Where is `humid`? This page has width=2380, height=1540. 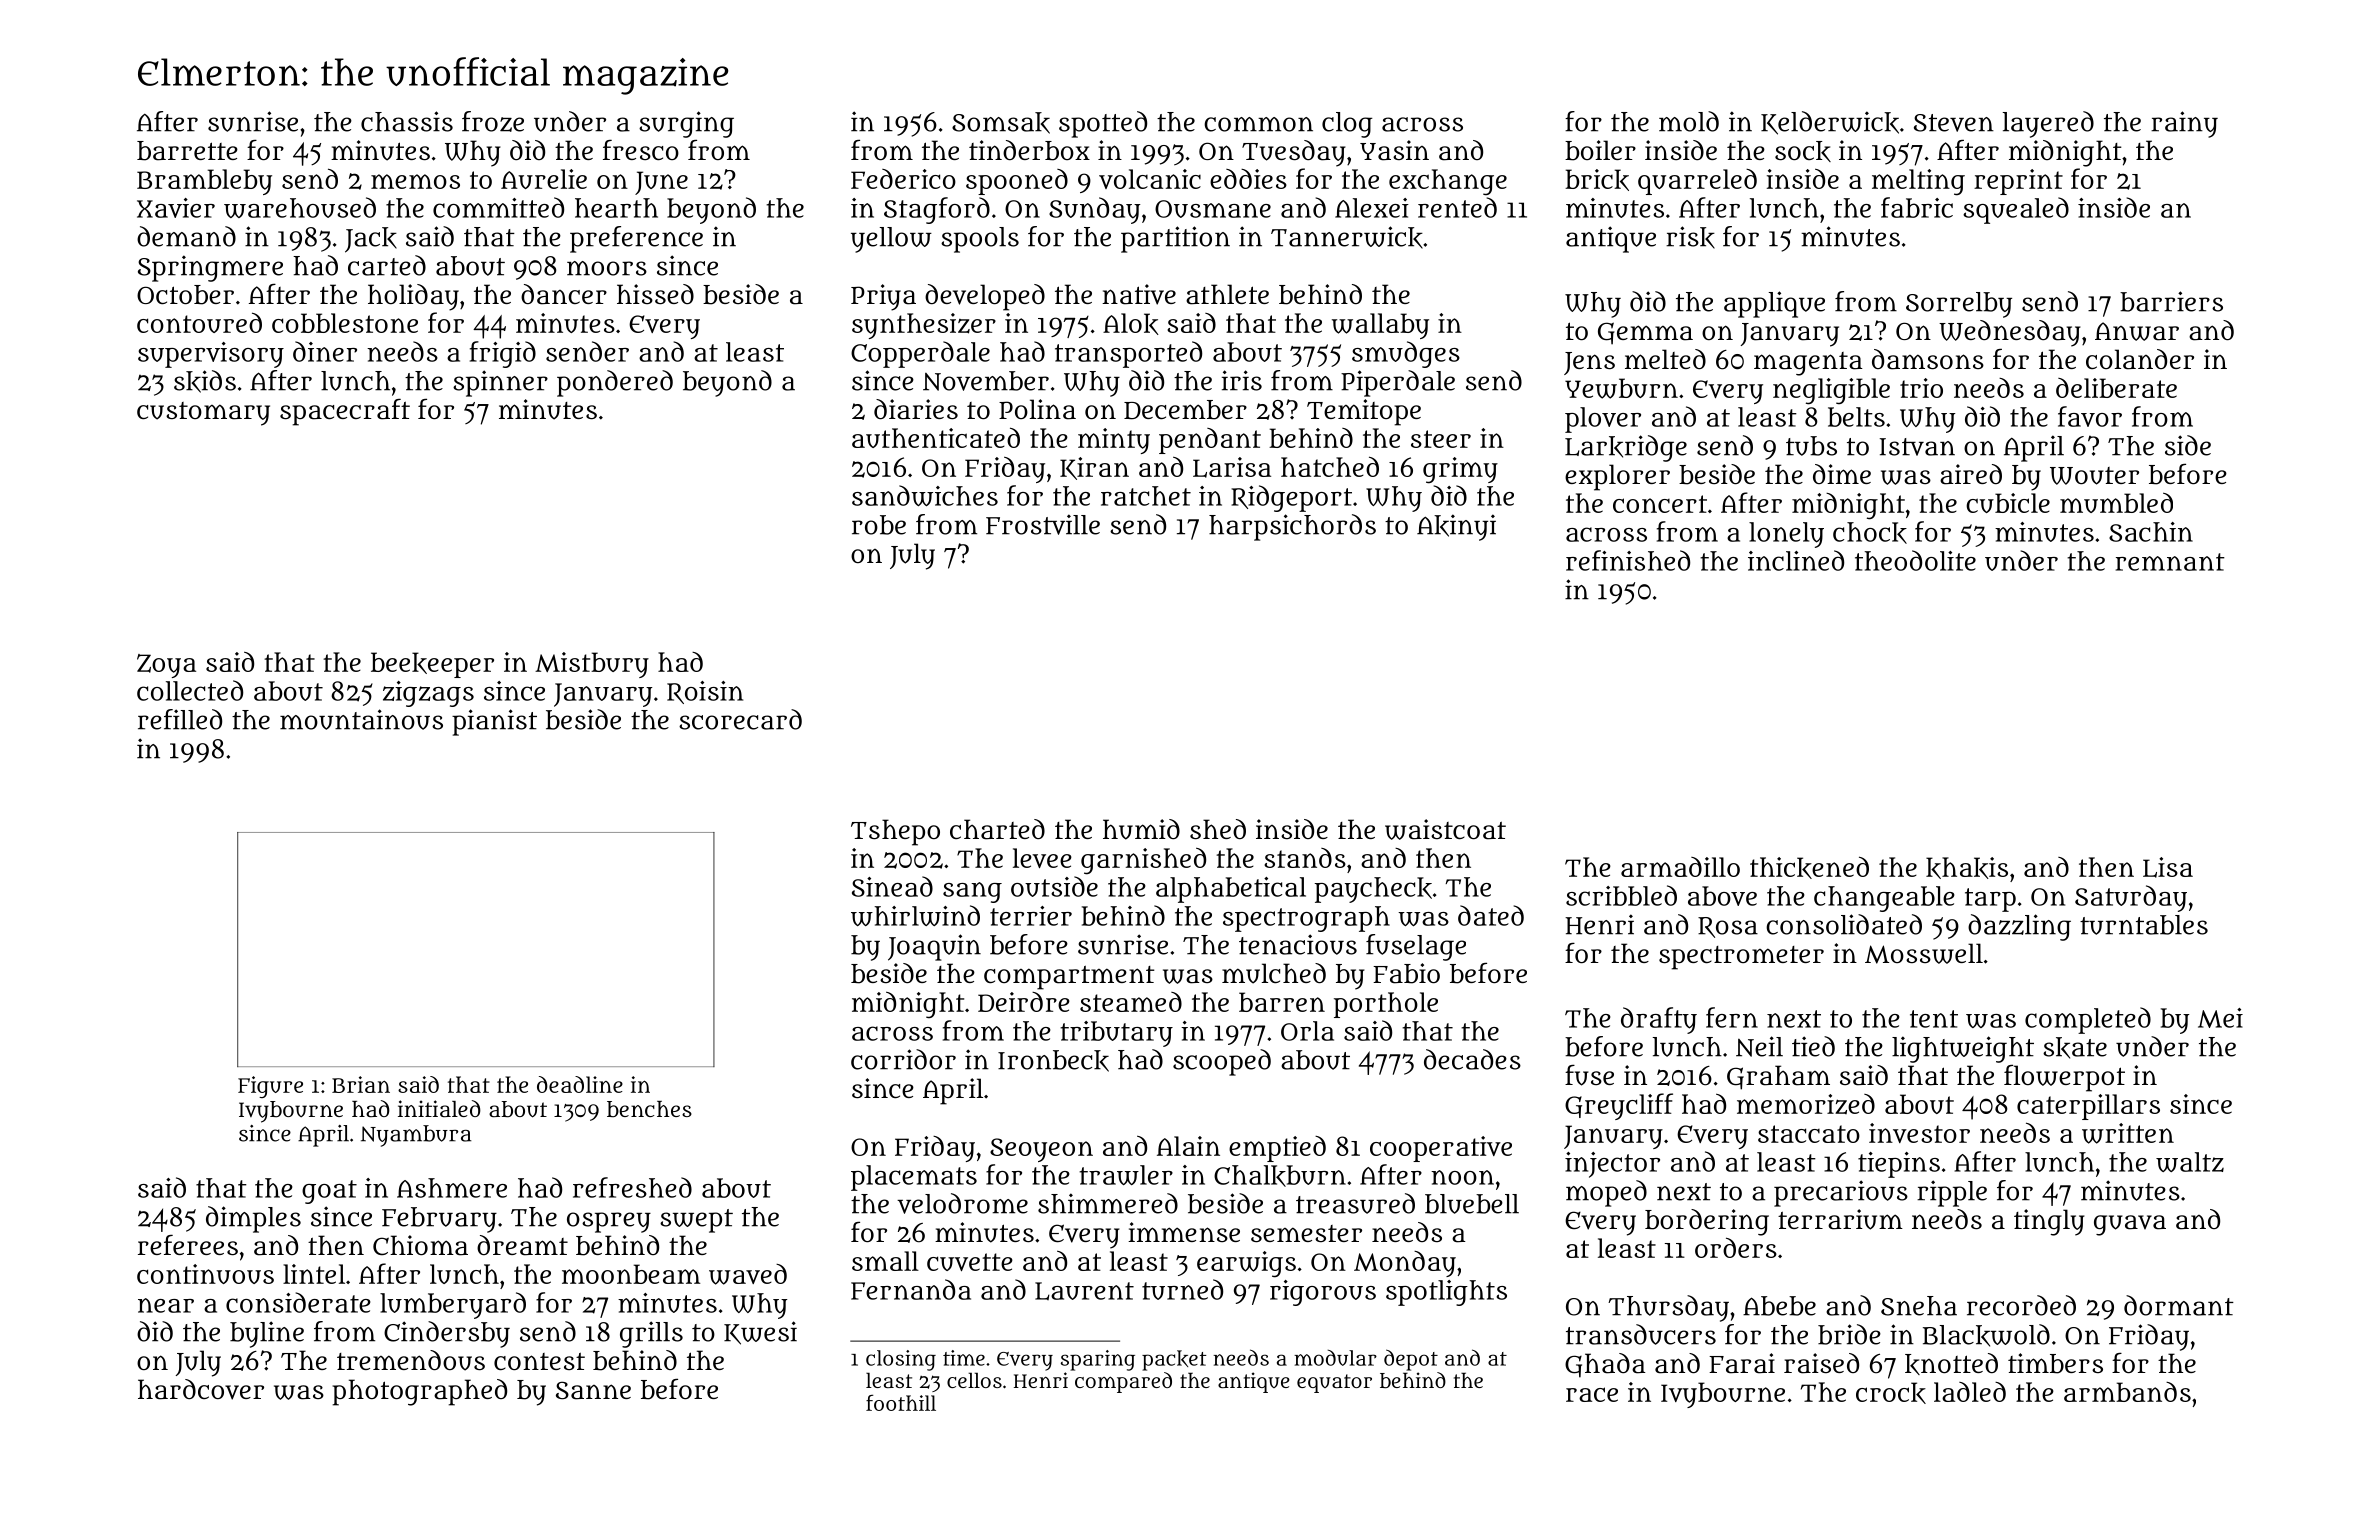
humid is located at coordinates (1141, 829).
